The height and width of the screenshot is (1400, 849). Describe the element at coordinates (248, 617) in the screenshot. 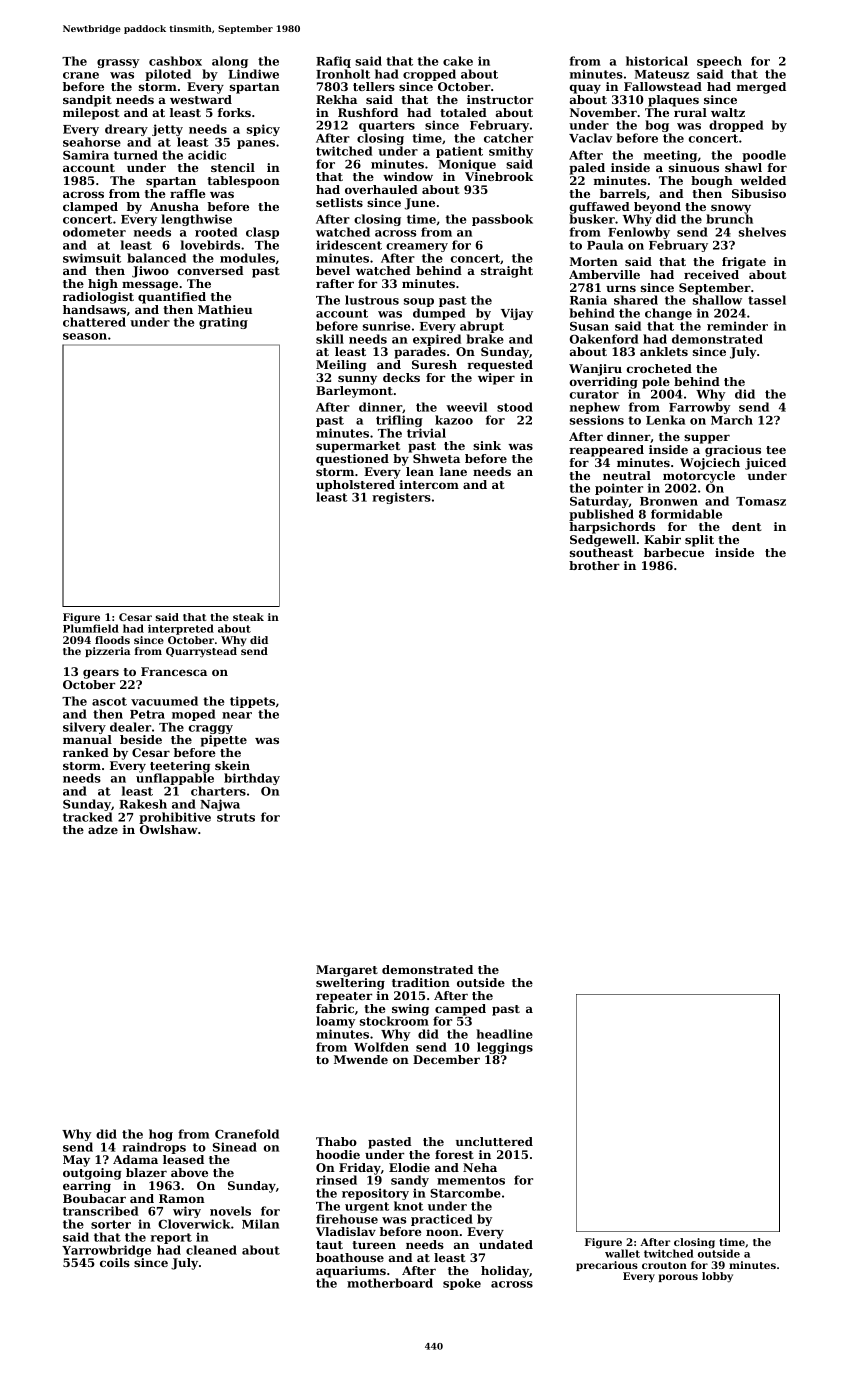

I see `steak` at that location.
